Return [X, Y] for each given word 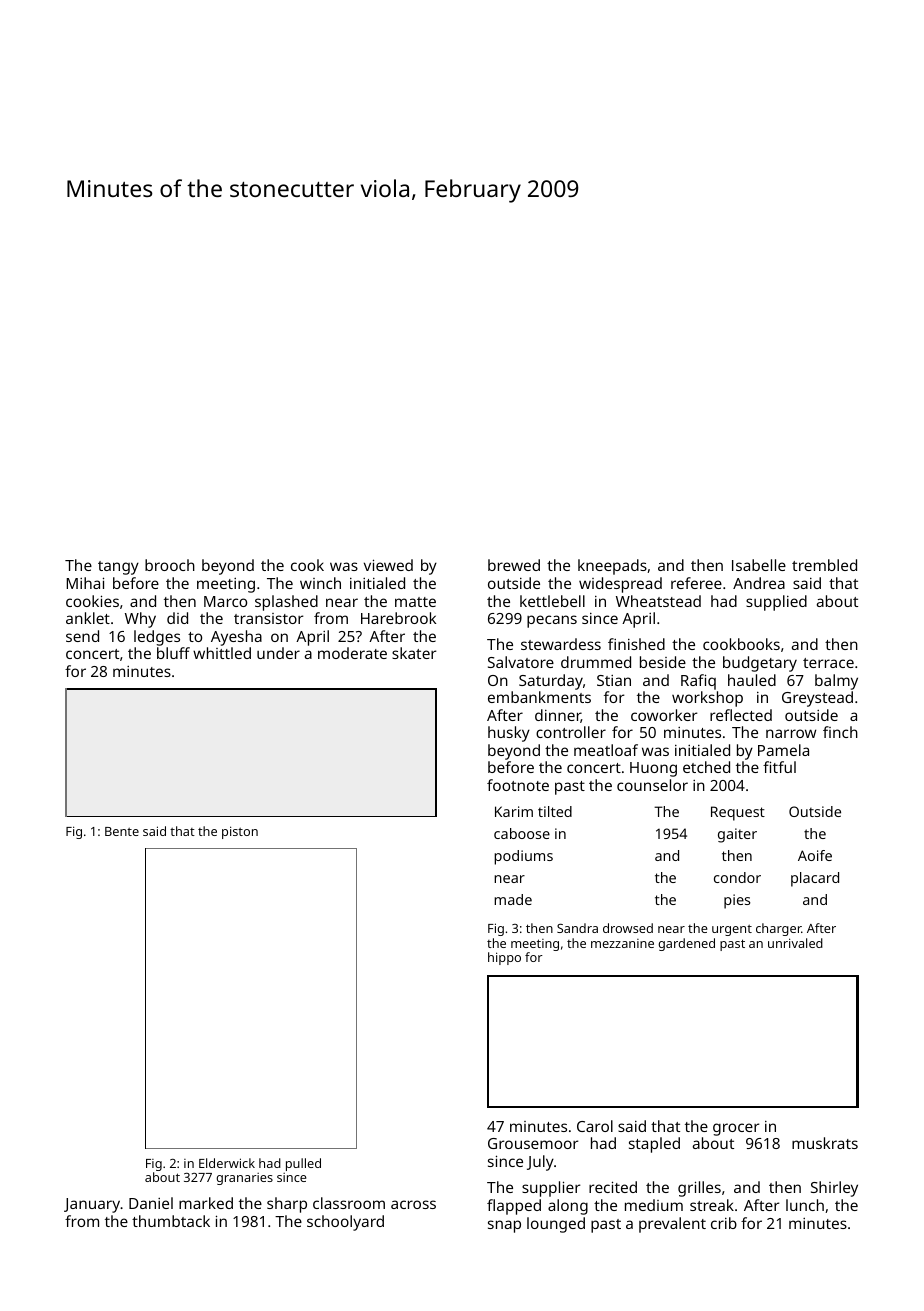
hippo [504, 958]
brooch [170, 565]
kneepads [612, 567]
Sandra [577, 928]
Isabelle [759, 565]
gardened [686, 944]
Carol [595, 1126]
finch [840, 732]
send [82, 636]
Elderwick [227, 1163]
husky [509, 734]
